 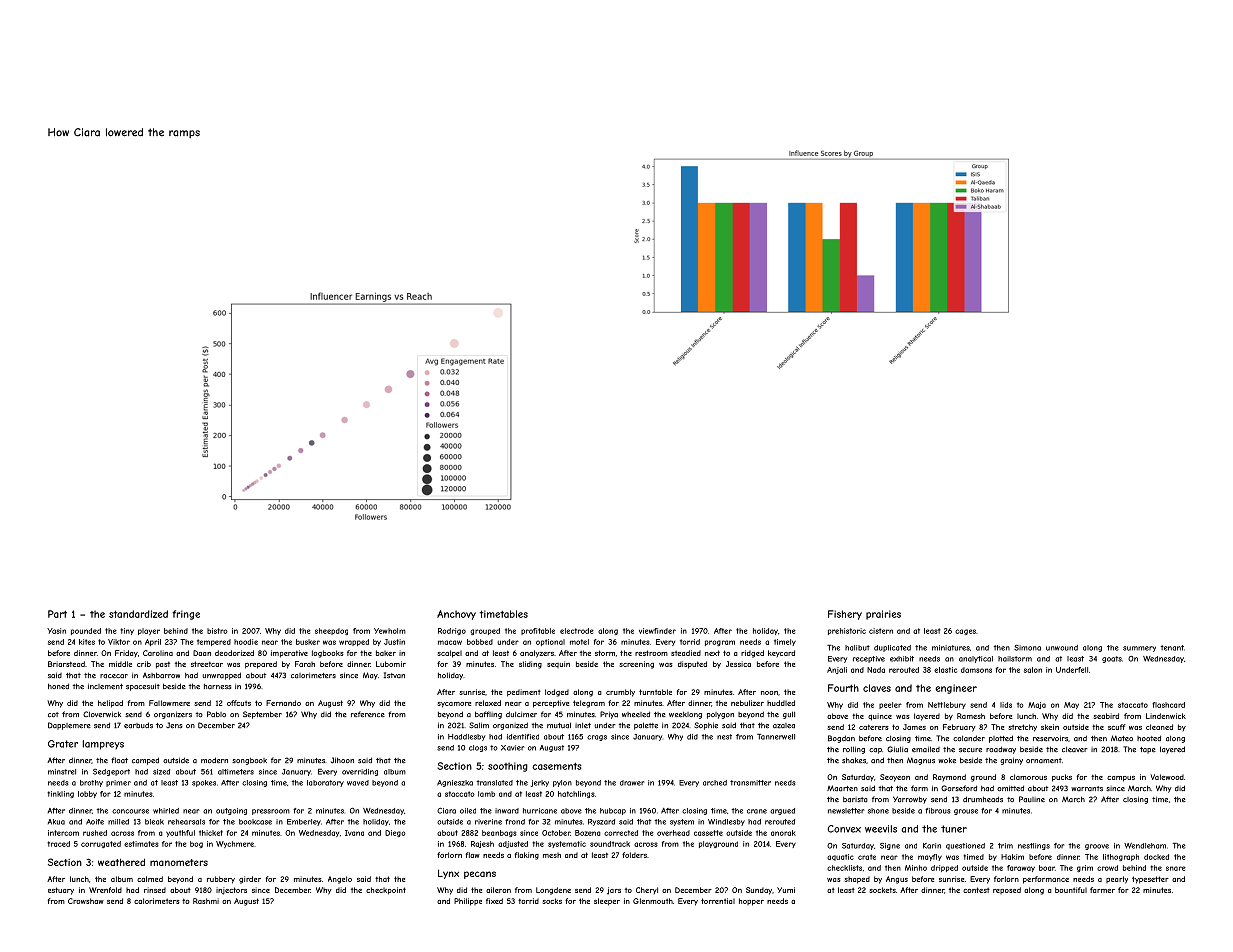 I want to click on Wendleham, so click(x=1145, y=846).
